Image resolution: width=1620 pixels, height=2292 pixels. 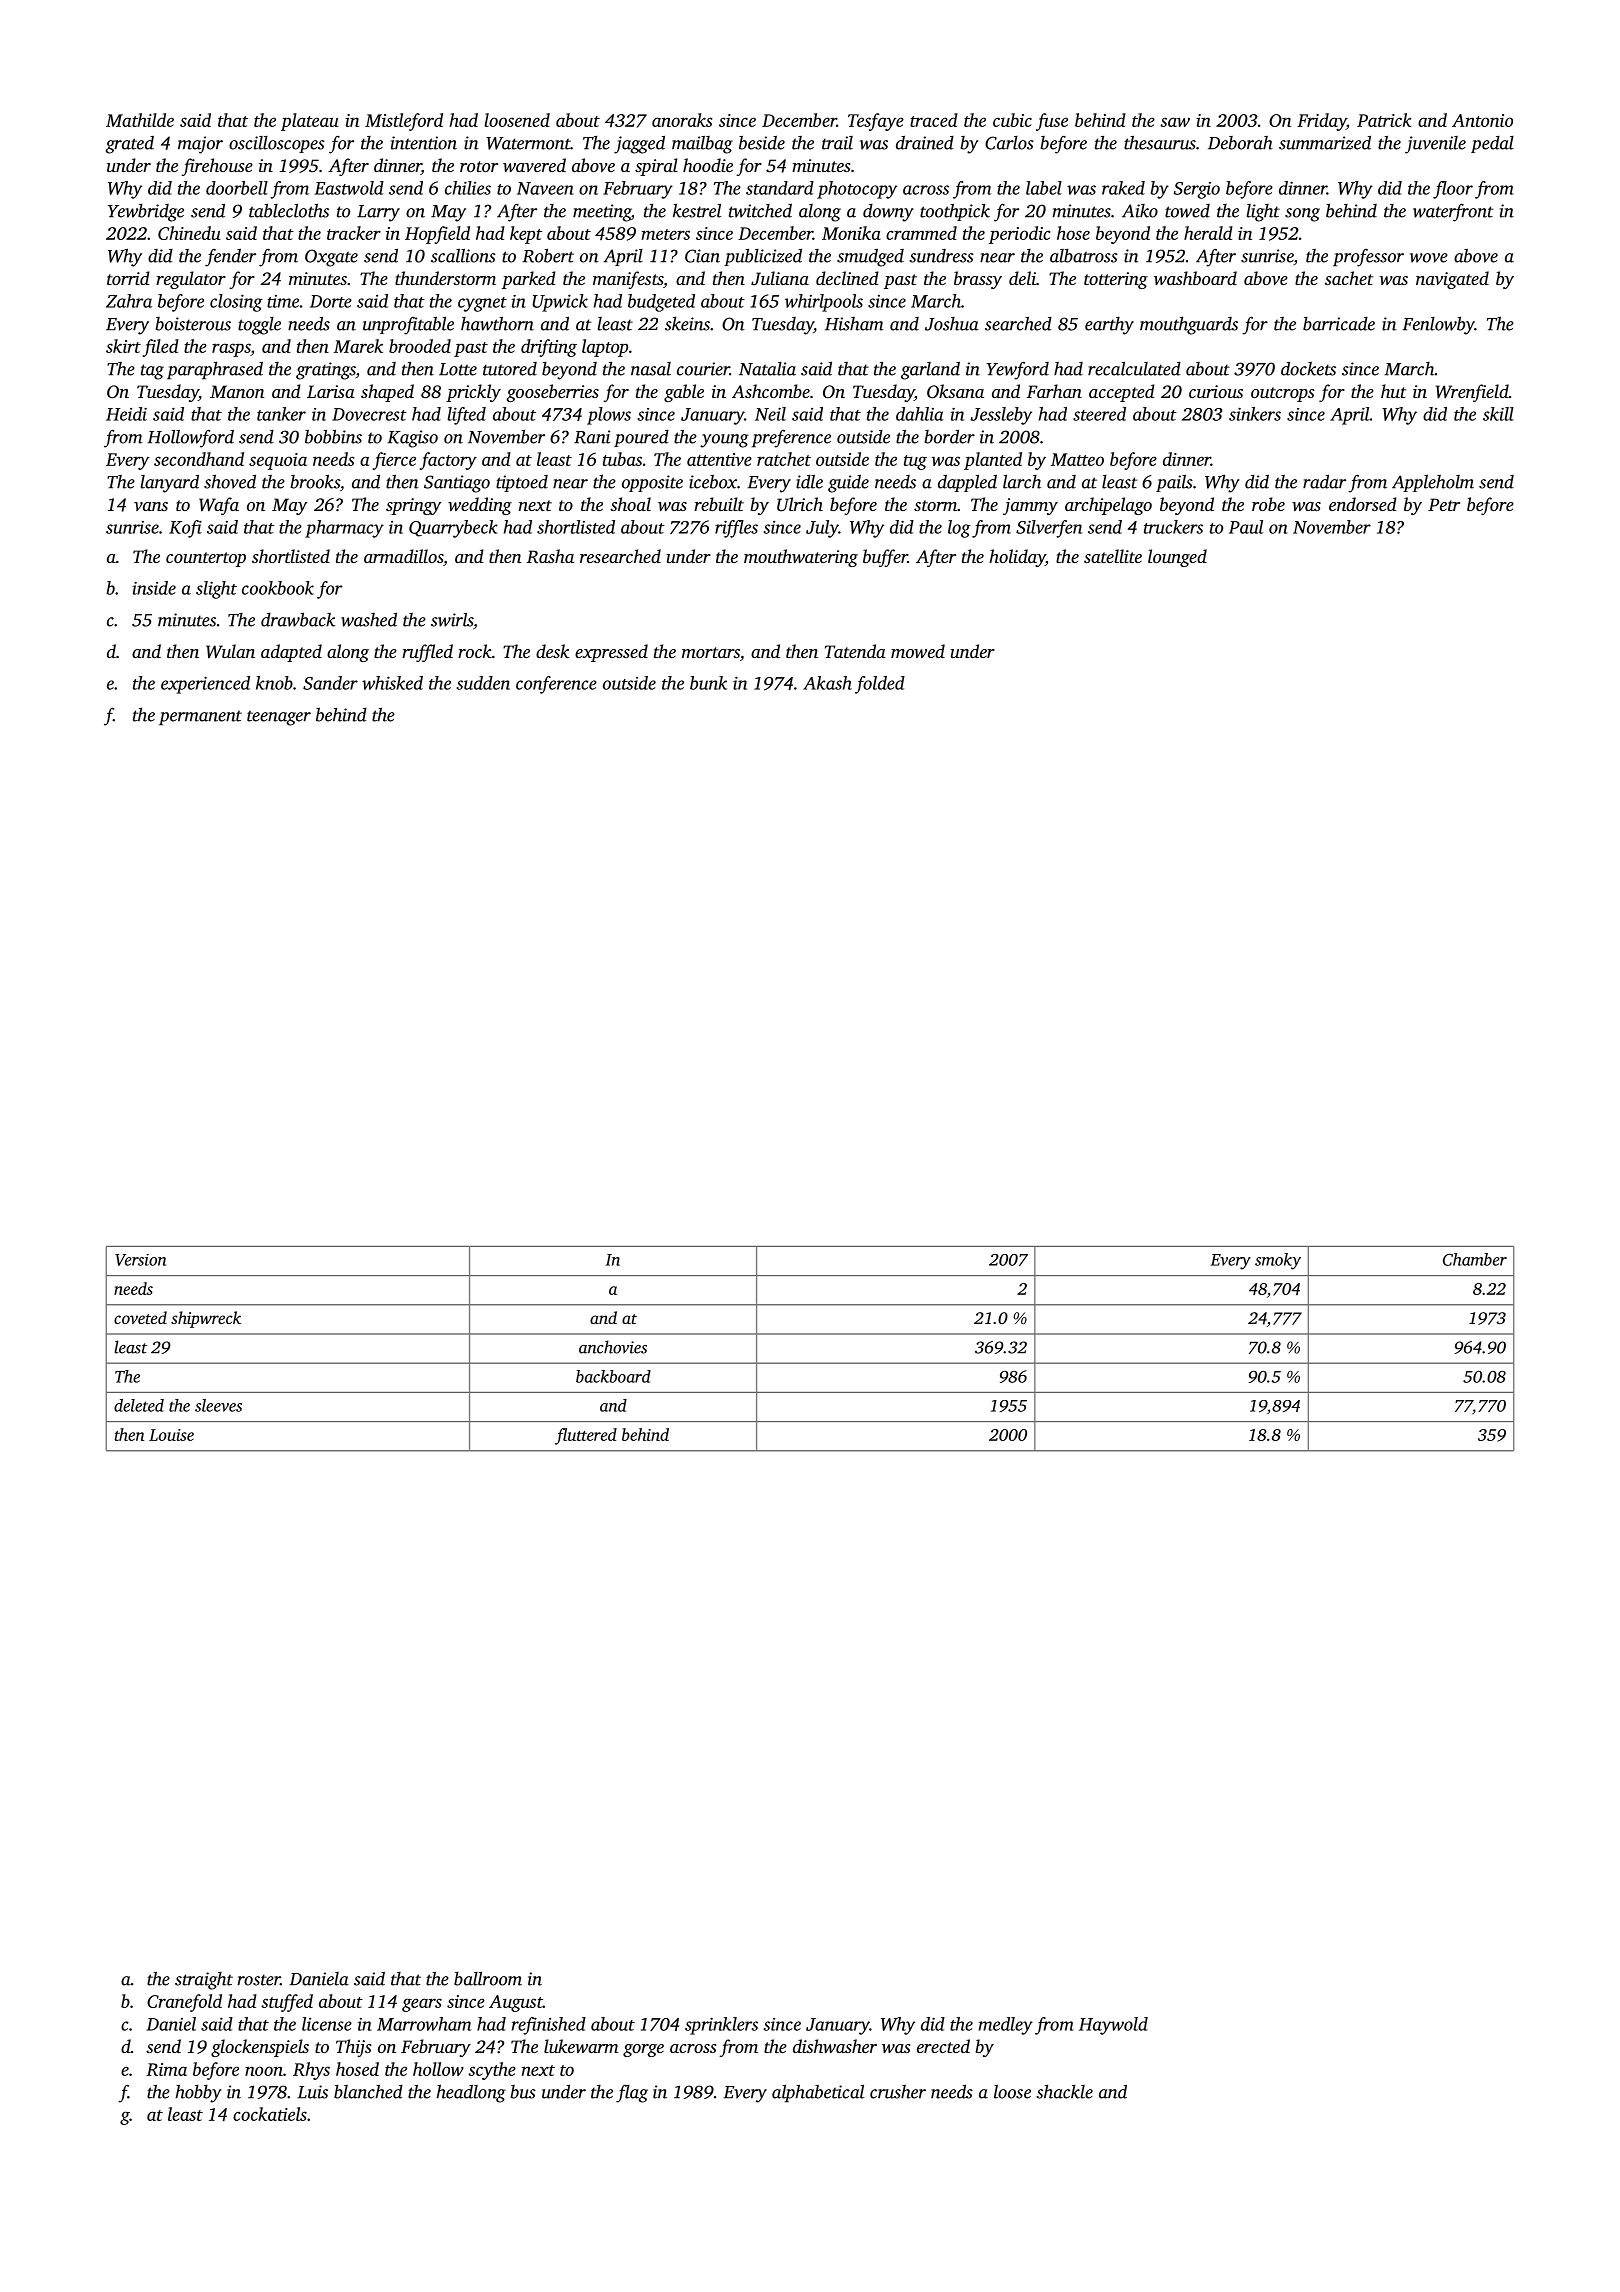 What do you see at coordinates (1177, 558) in the screenshot?
I see `lounged` at bounding box center [1177, 558].
